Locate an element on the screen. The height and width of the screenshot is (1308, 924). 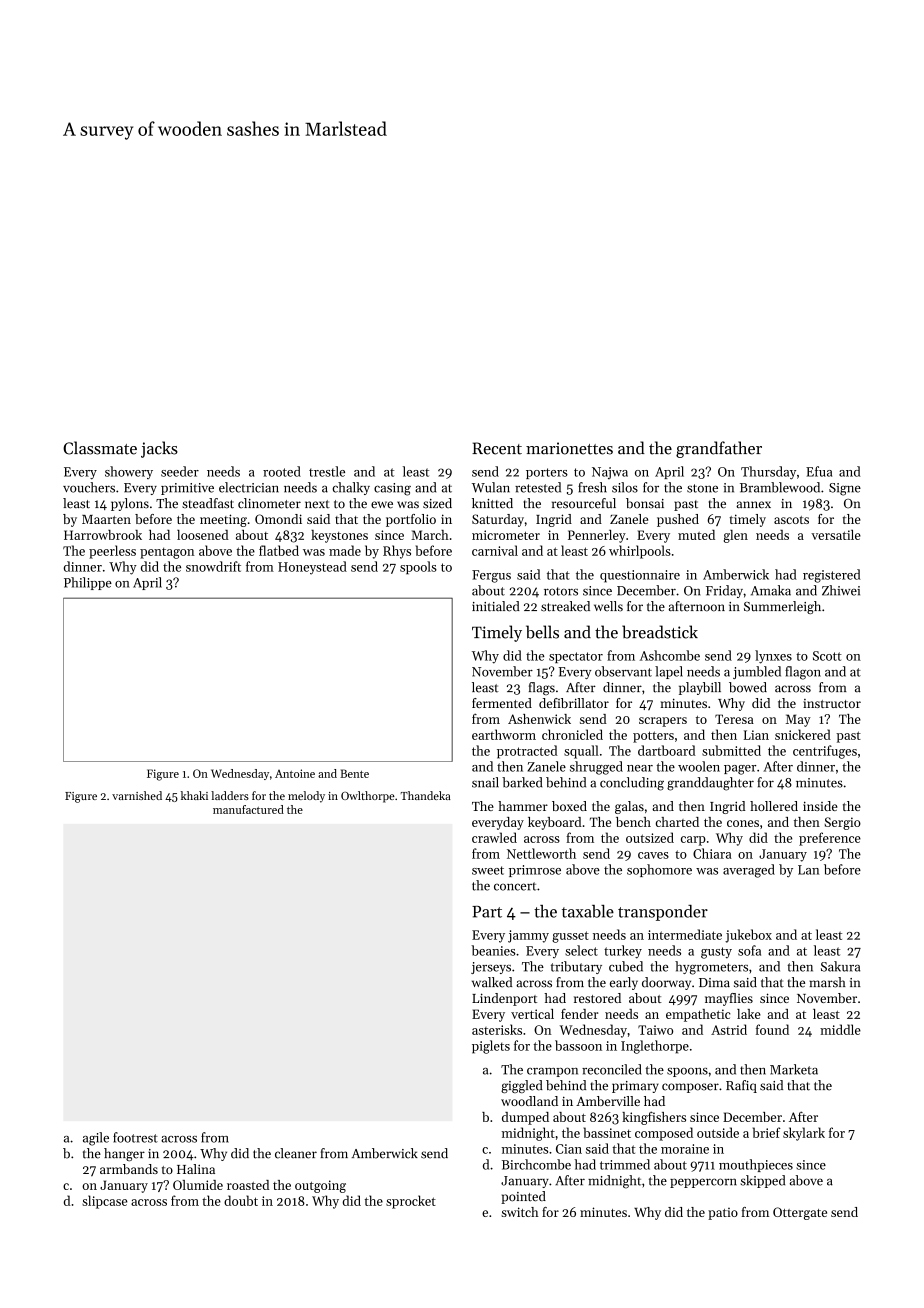
showery is located at coordinates (129, 472).
